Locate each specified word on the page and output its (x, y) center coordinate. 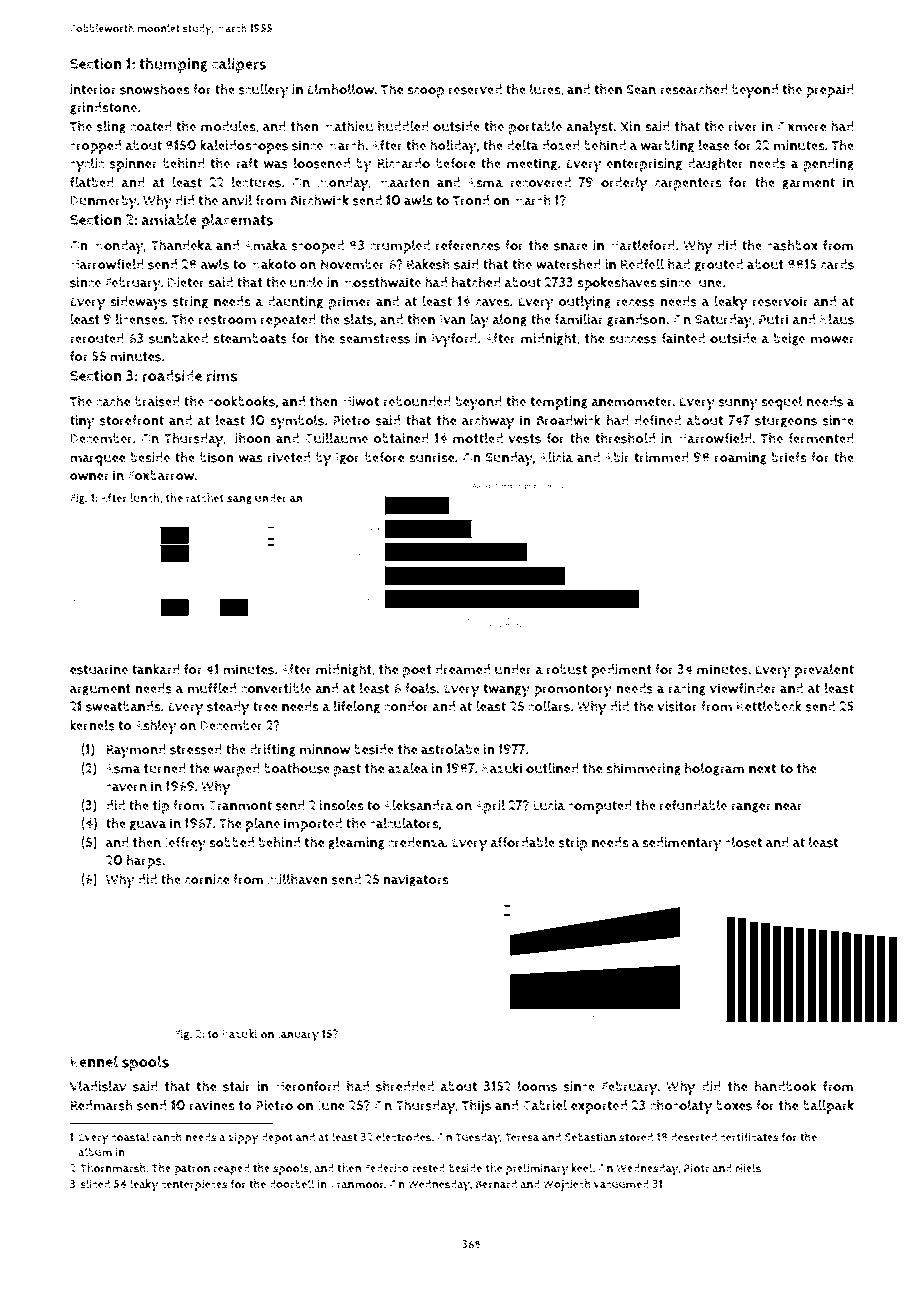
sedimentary (682, 844)
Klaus (837, 319)
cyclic (87, 165)
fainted (683, 338)
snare (571, 247)
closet (743, 842)
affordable (522, 842)
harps (144, 861)
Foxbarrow (161, 475)
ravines (212, 1105)
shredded (405, 1086)
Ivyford (454, 340)
